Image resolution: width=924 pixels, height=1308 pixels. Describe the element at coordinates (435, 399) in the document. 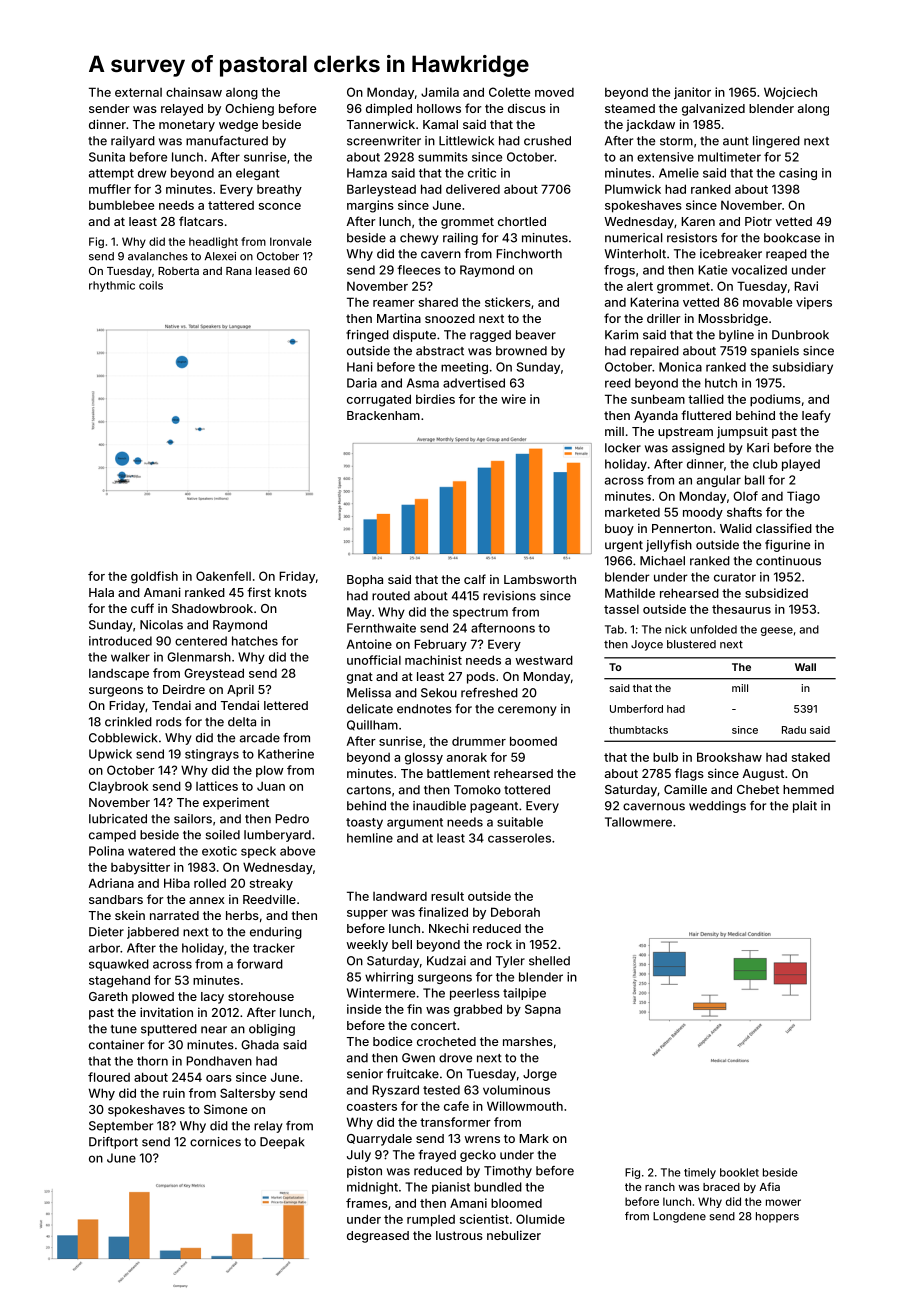

I see `birdies` at that location.
